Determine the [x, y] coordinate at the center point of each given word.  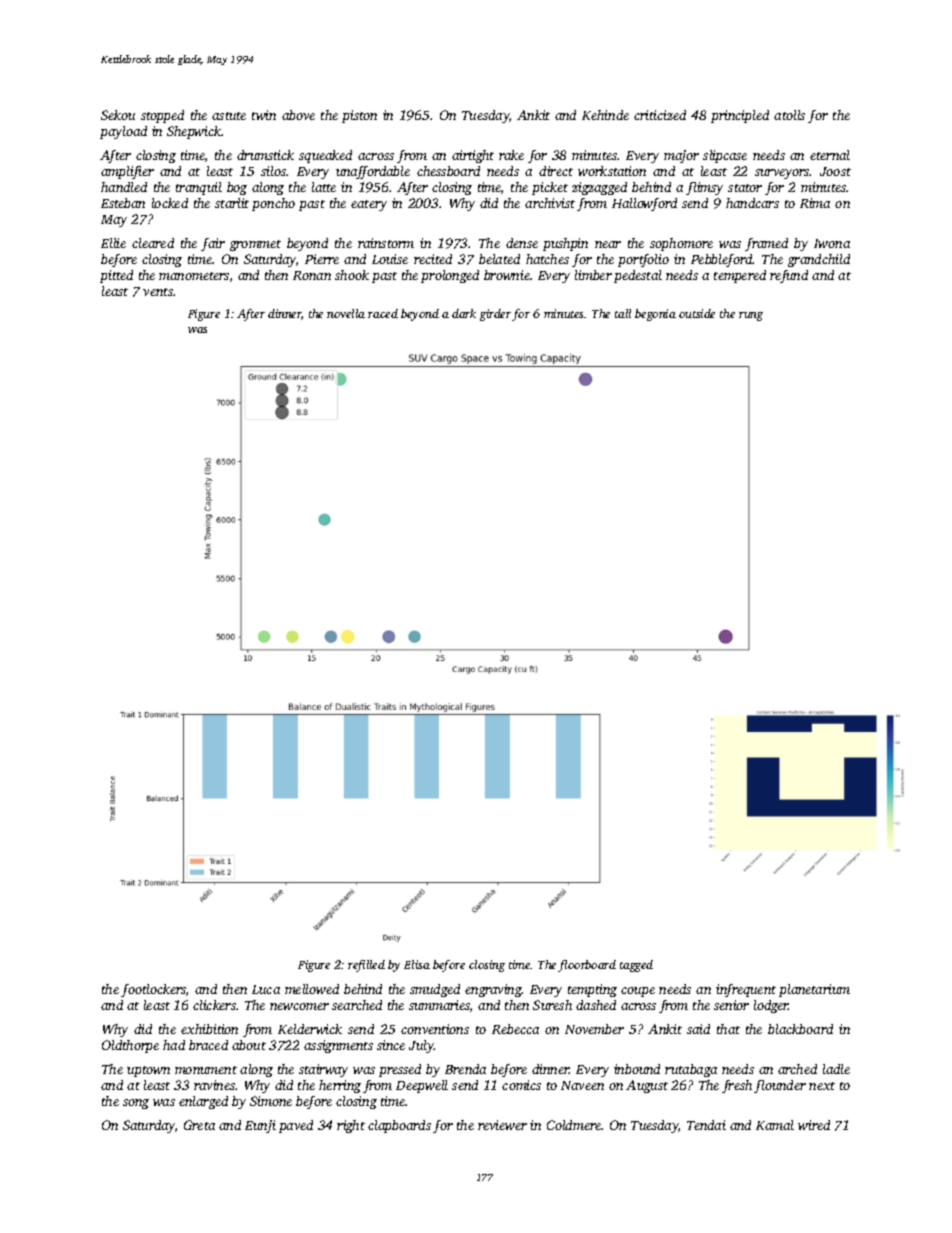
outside [697, 313]
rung [751, 316]
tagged [636, 966]
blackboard [800, 1029]
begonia [655, 315]
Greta [199, 1125]
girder [495, 315]
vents [158, 292]
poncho [273, 204]
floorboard [587, 966]
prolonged [450, 276]
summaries [439, 1005]
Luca [266, 989]
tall [623, 313]
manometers [194, 276]
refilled [366, 966]
